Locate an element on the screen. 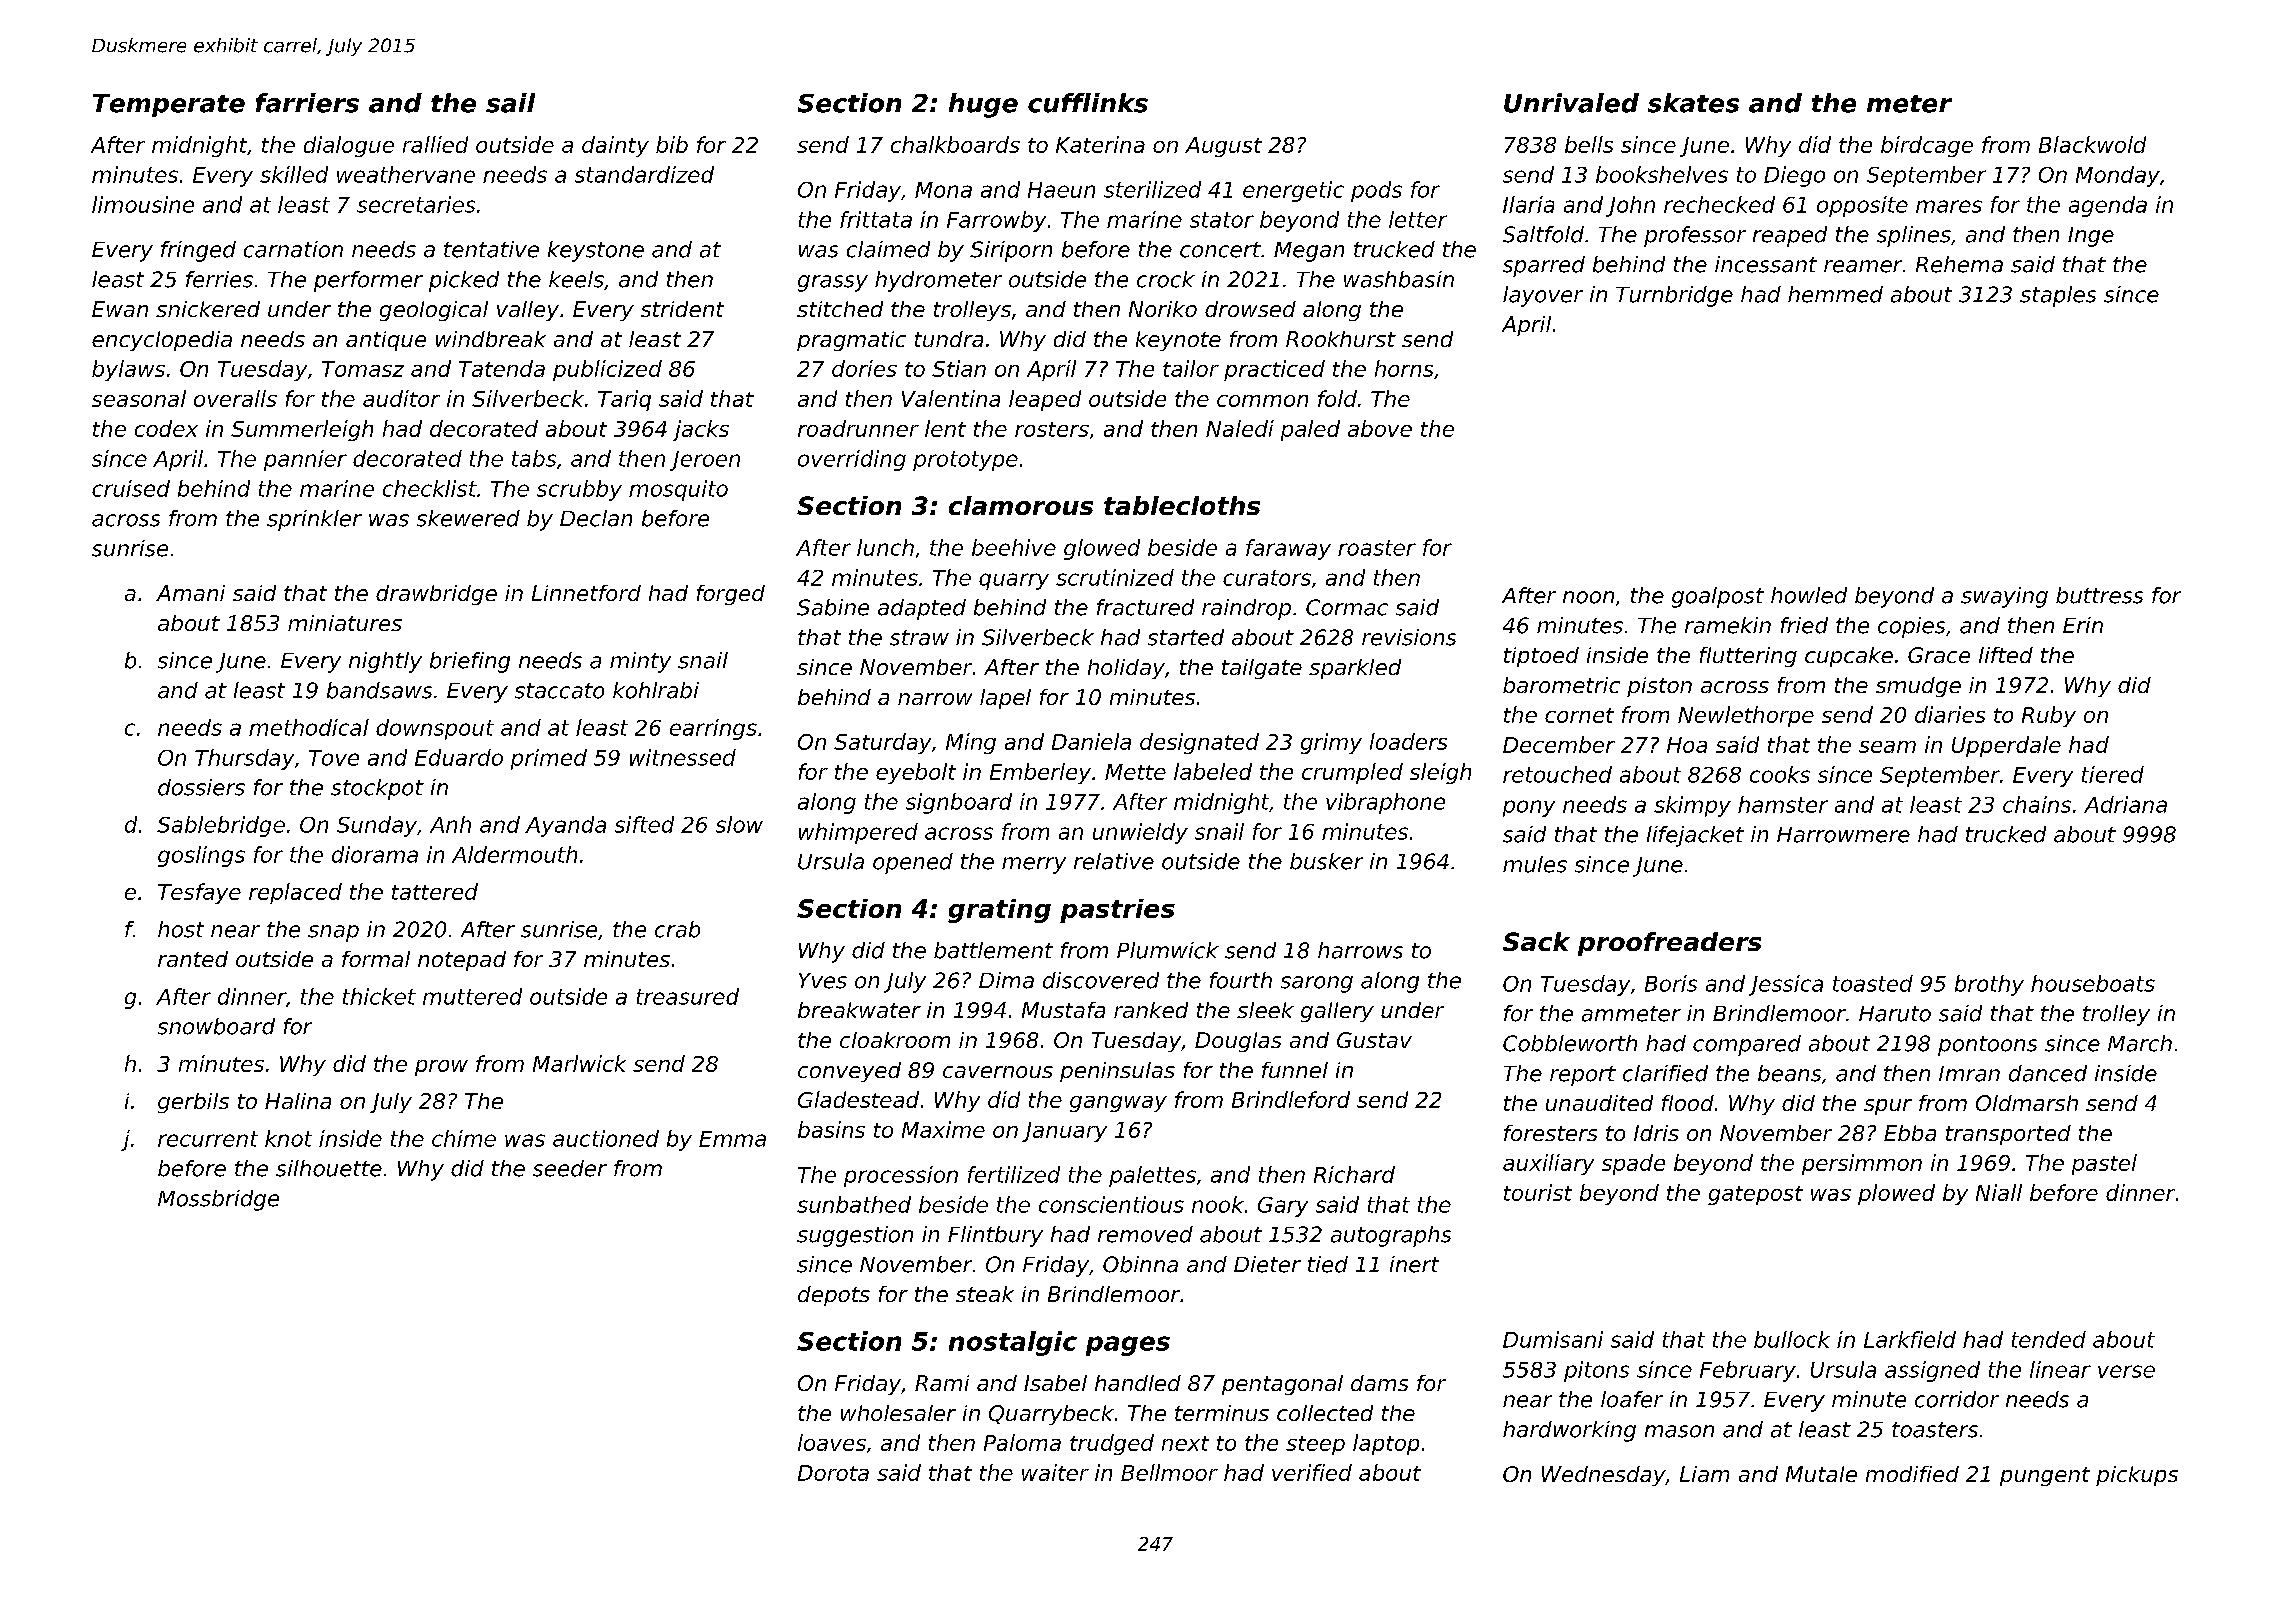 The width and height of the screenshot is (2275, 1609). skates is located at coordinates (1693, 103).
